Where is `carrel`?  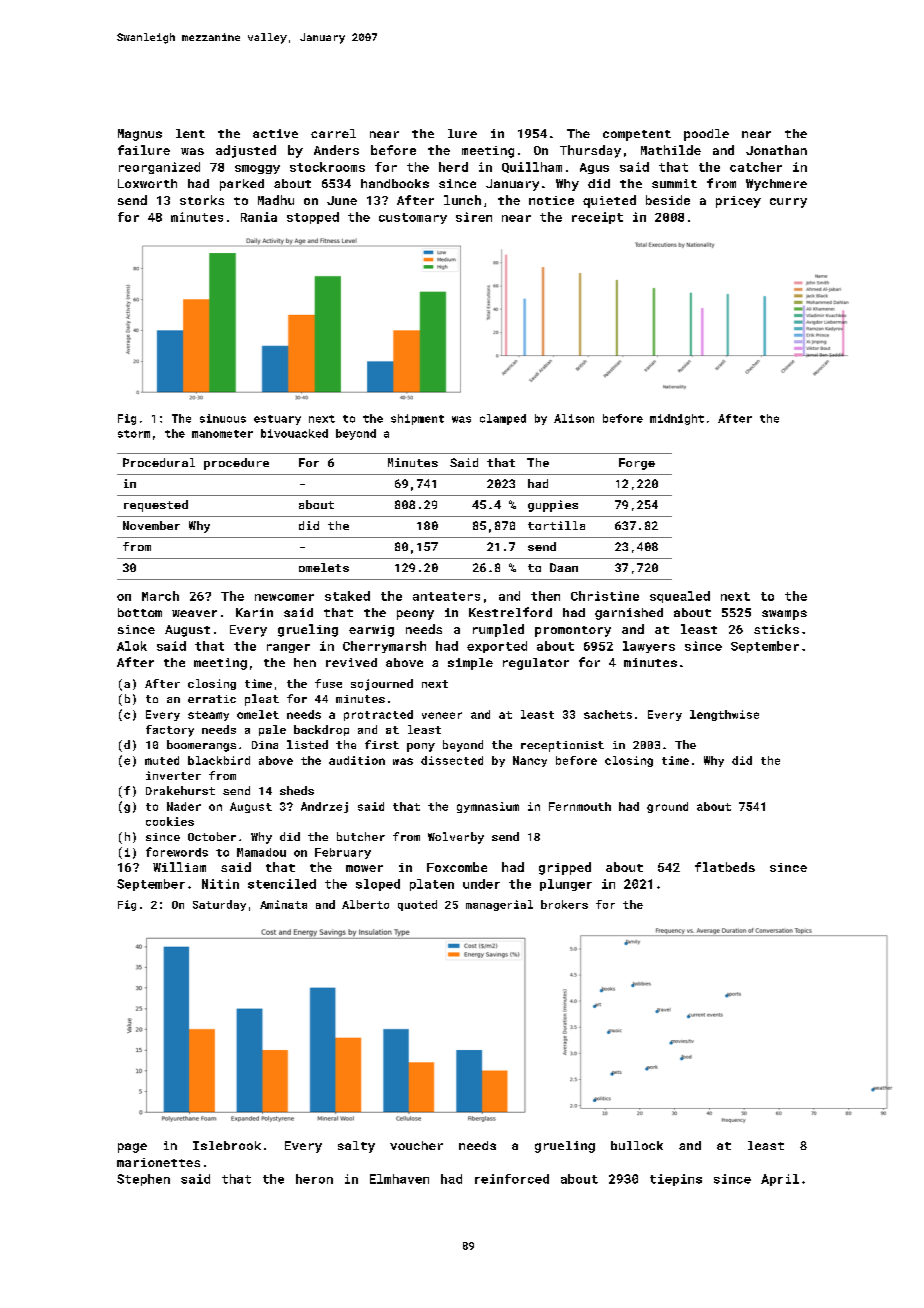 carrel is located at coordinates (333, 133).
